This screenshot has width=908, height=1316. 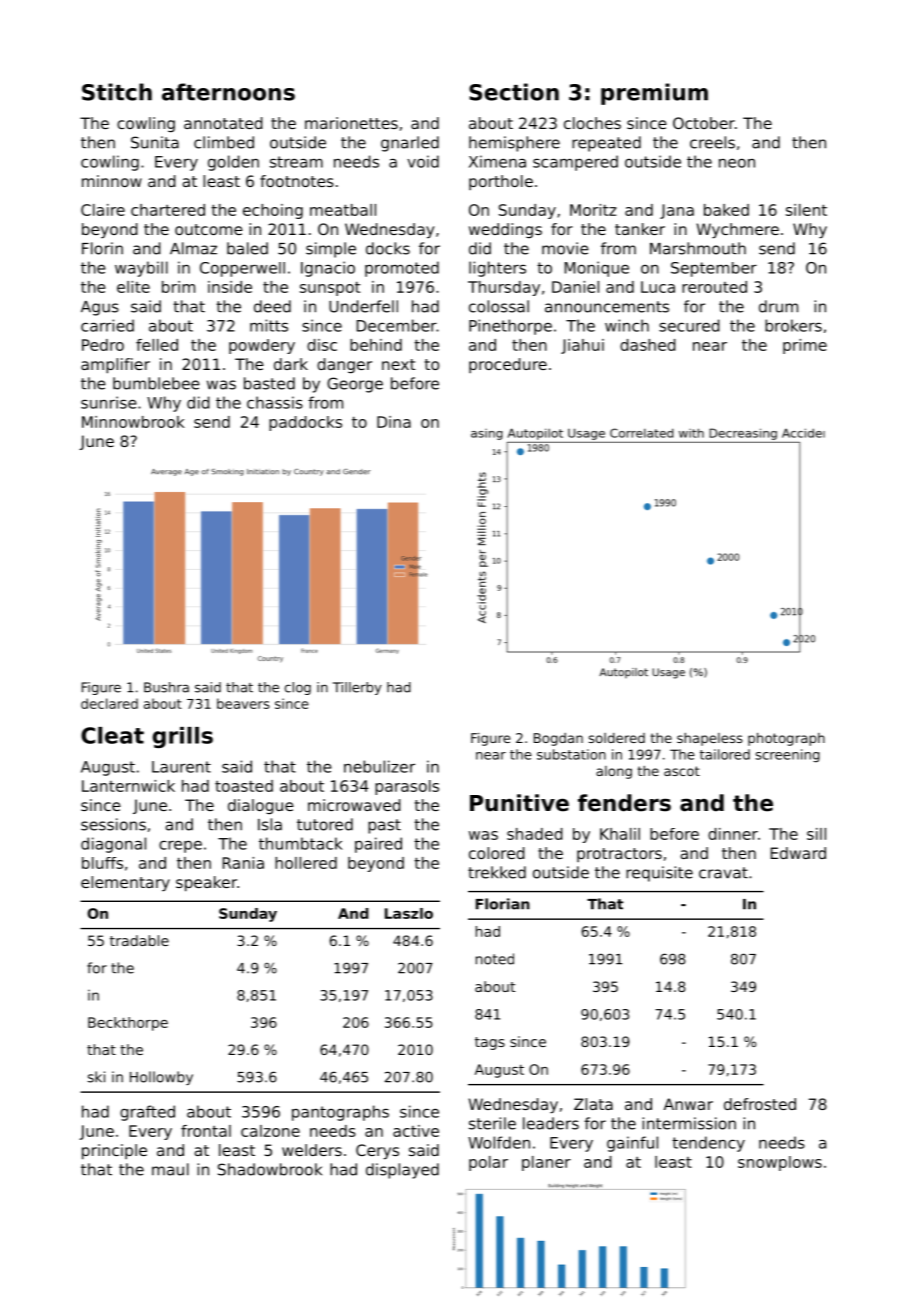 What do you see at coordinates (710, 739) in the screenshot?
I see `shapeless` at bounding box center [710, 739].
